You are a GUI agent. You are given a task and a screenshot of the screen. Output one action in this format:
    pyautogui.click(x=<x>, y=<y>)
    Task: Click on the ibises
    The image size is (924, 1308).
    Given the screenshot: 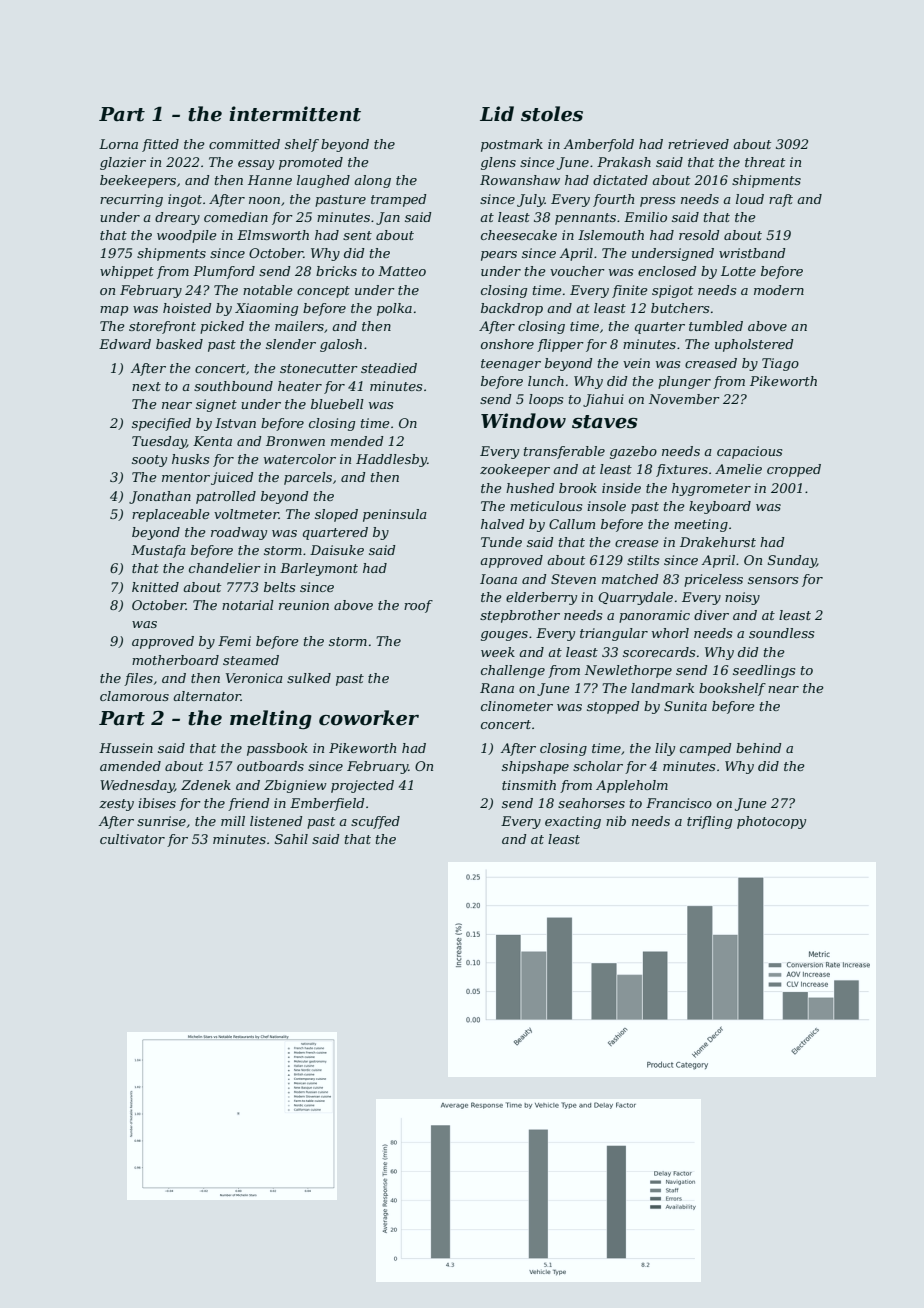 What is the action you would take?
    pyautogui.click(x=157, y=803)
